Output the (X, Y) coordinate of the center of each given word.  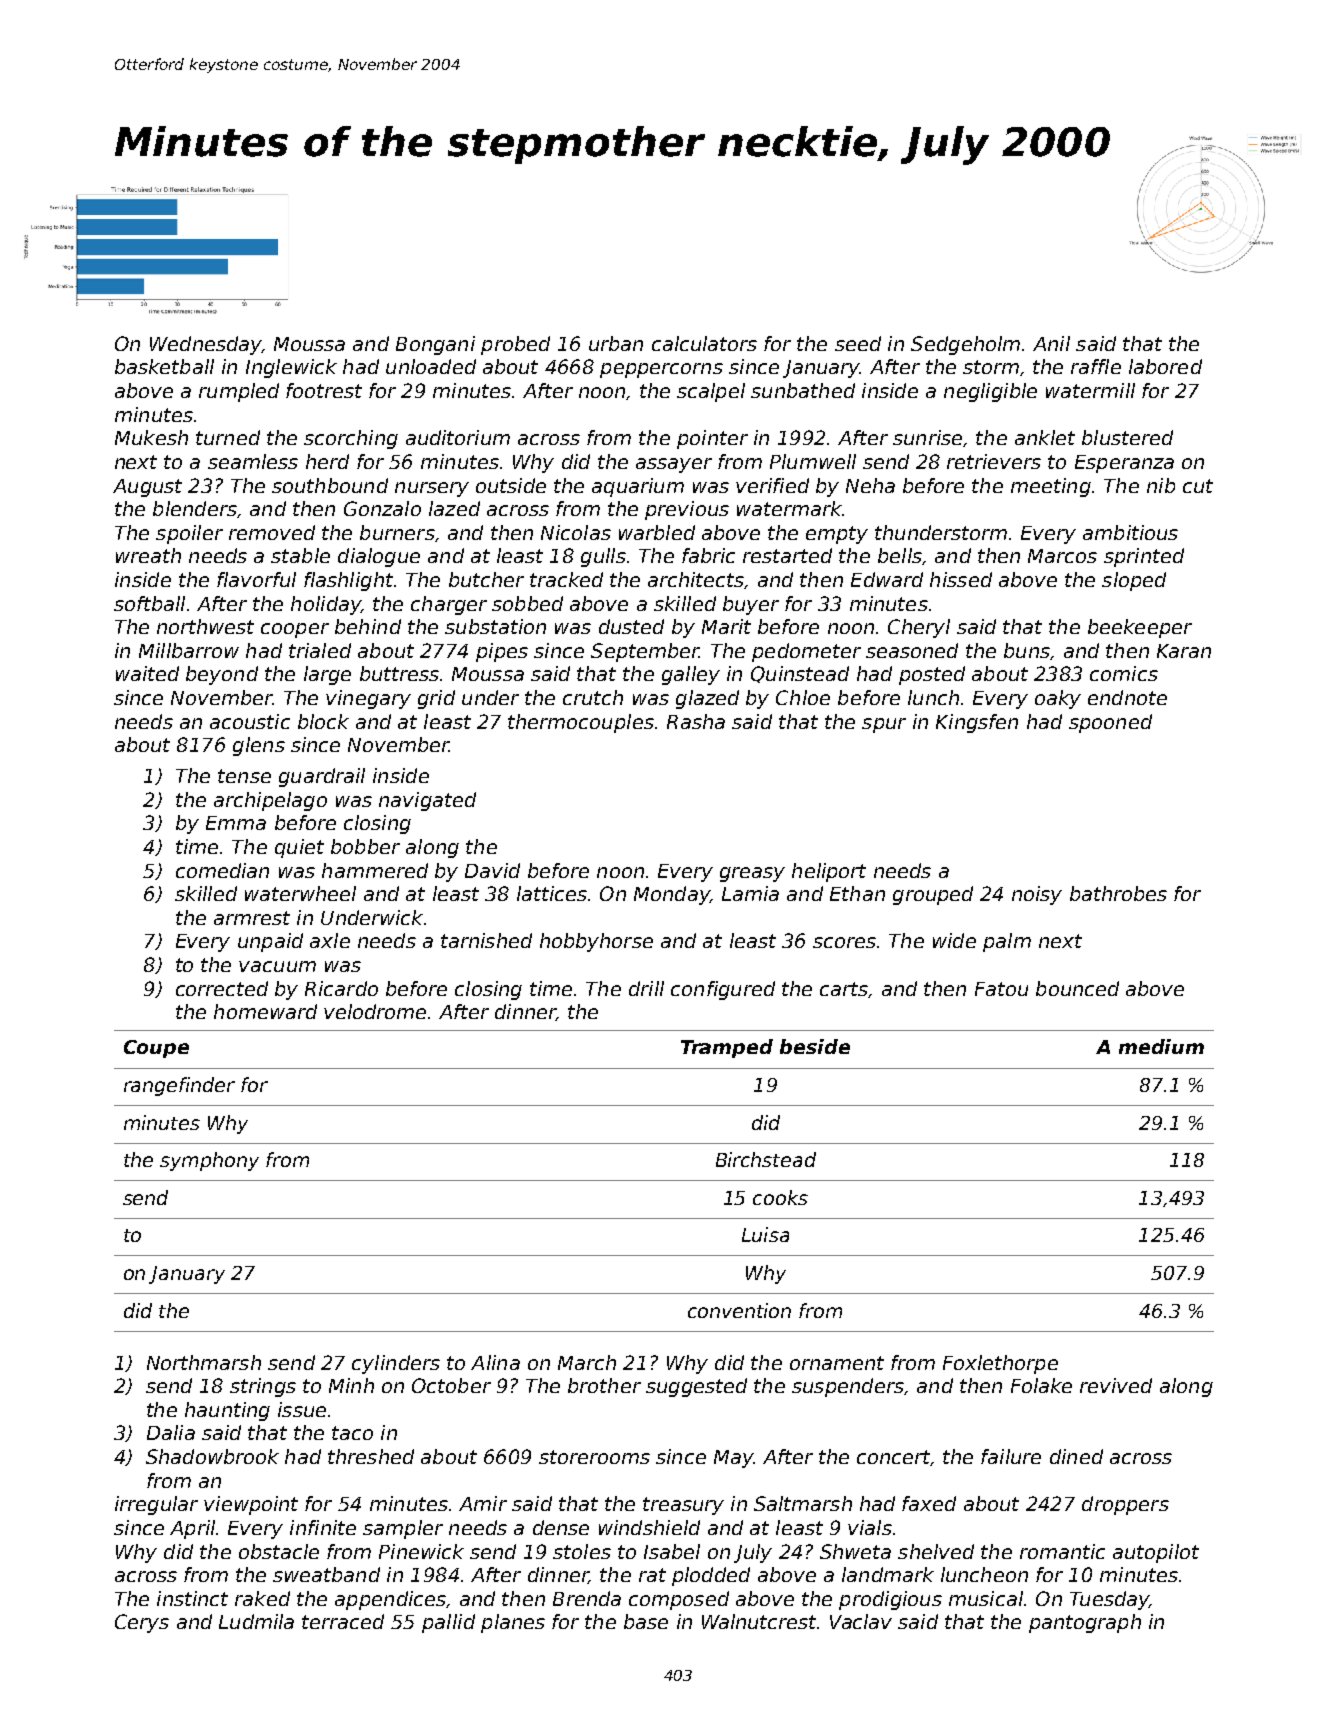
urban (616, 343)
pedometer (806, 652)
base (646, 1621)
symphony (209, 1161)
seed (858, 343)
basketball (164, 366)
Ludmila (256, 1621)
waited (147, 673)
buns (1027, 650)
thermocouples (581, 723)
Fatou (1001, 989)
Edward (887, 579)
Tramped (727, 1048)
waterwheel (300, 893)
